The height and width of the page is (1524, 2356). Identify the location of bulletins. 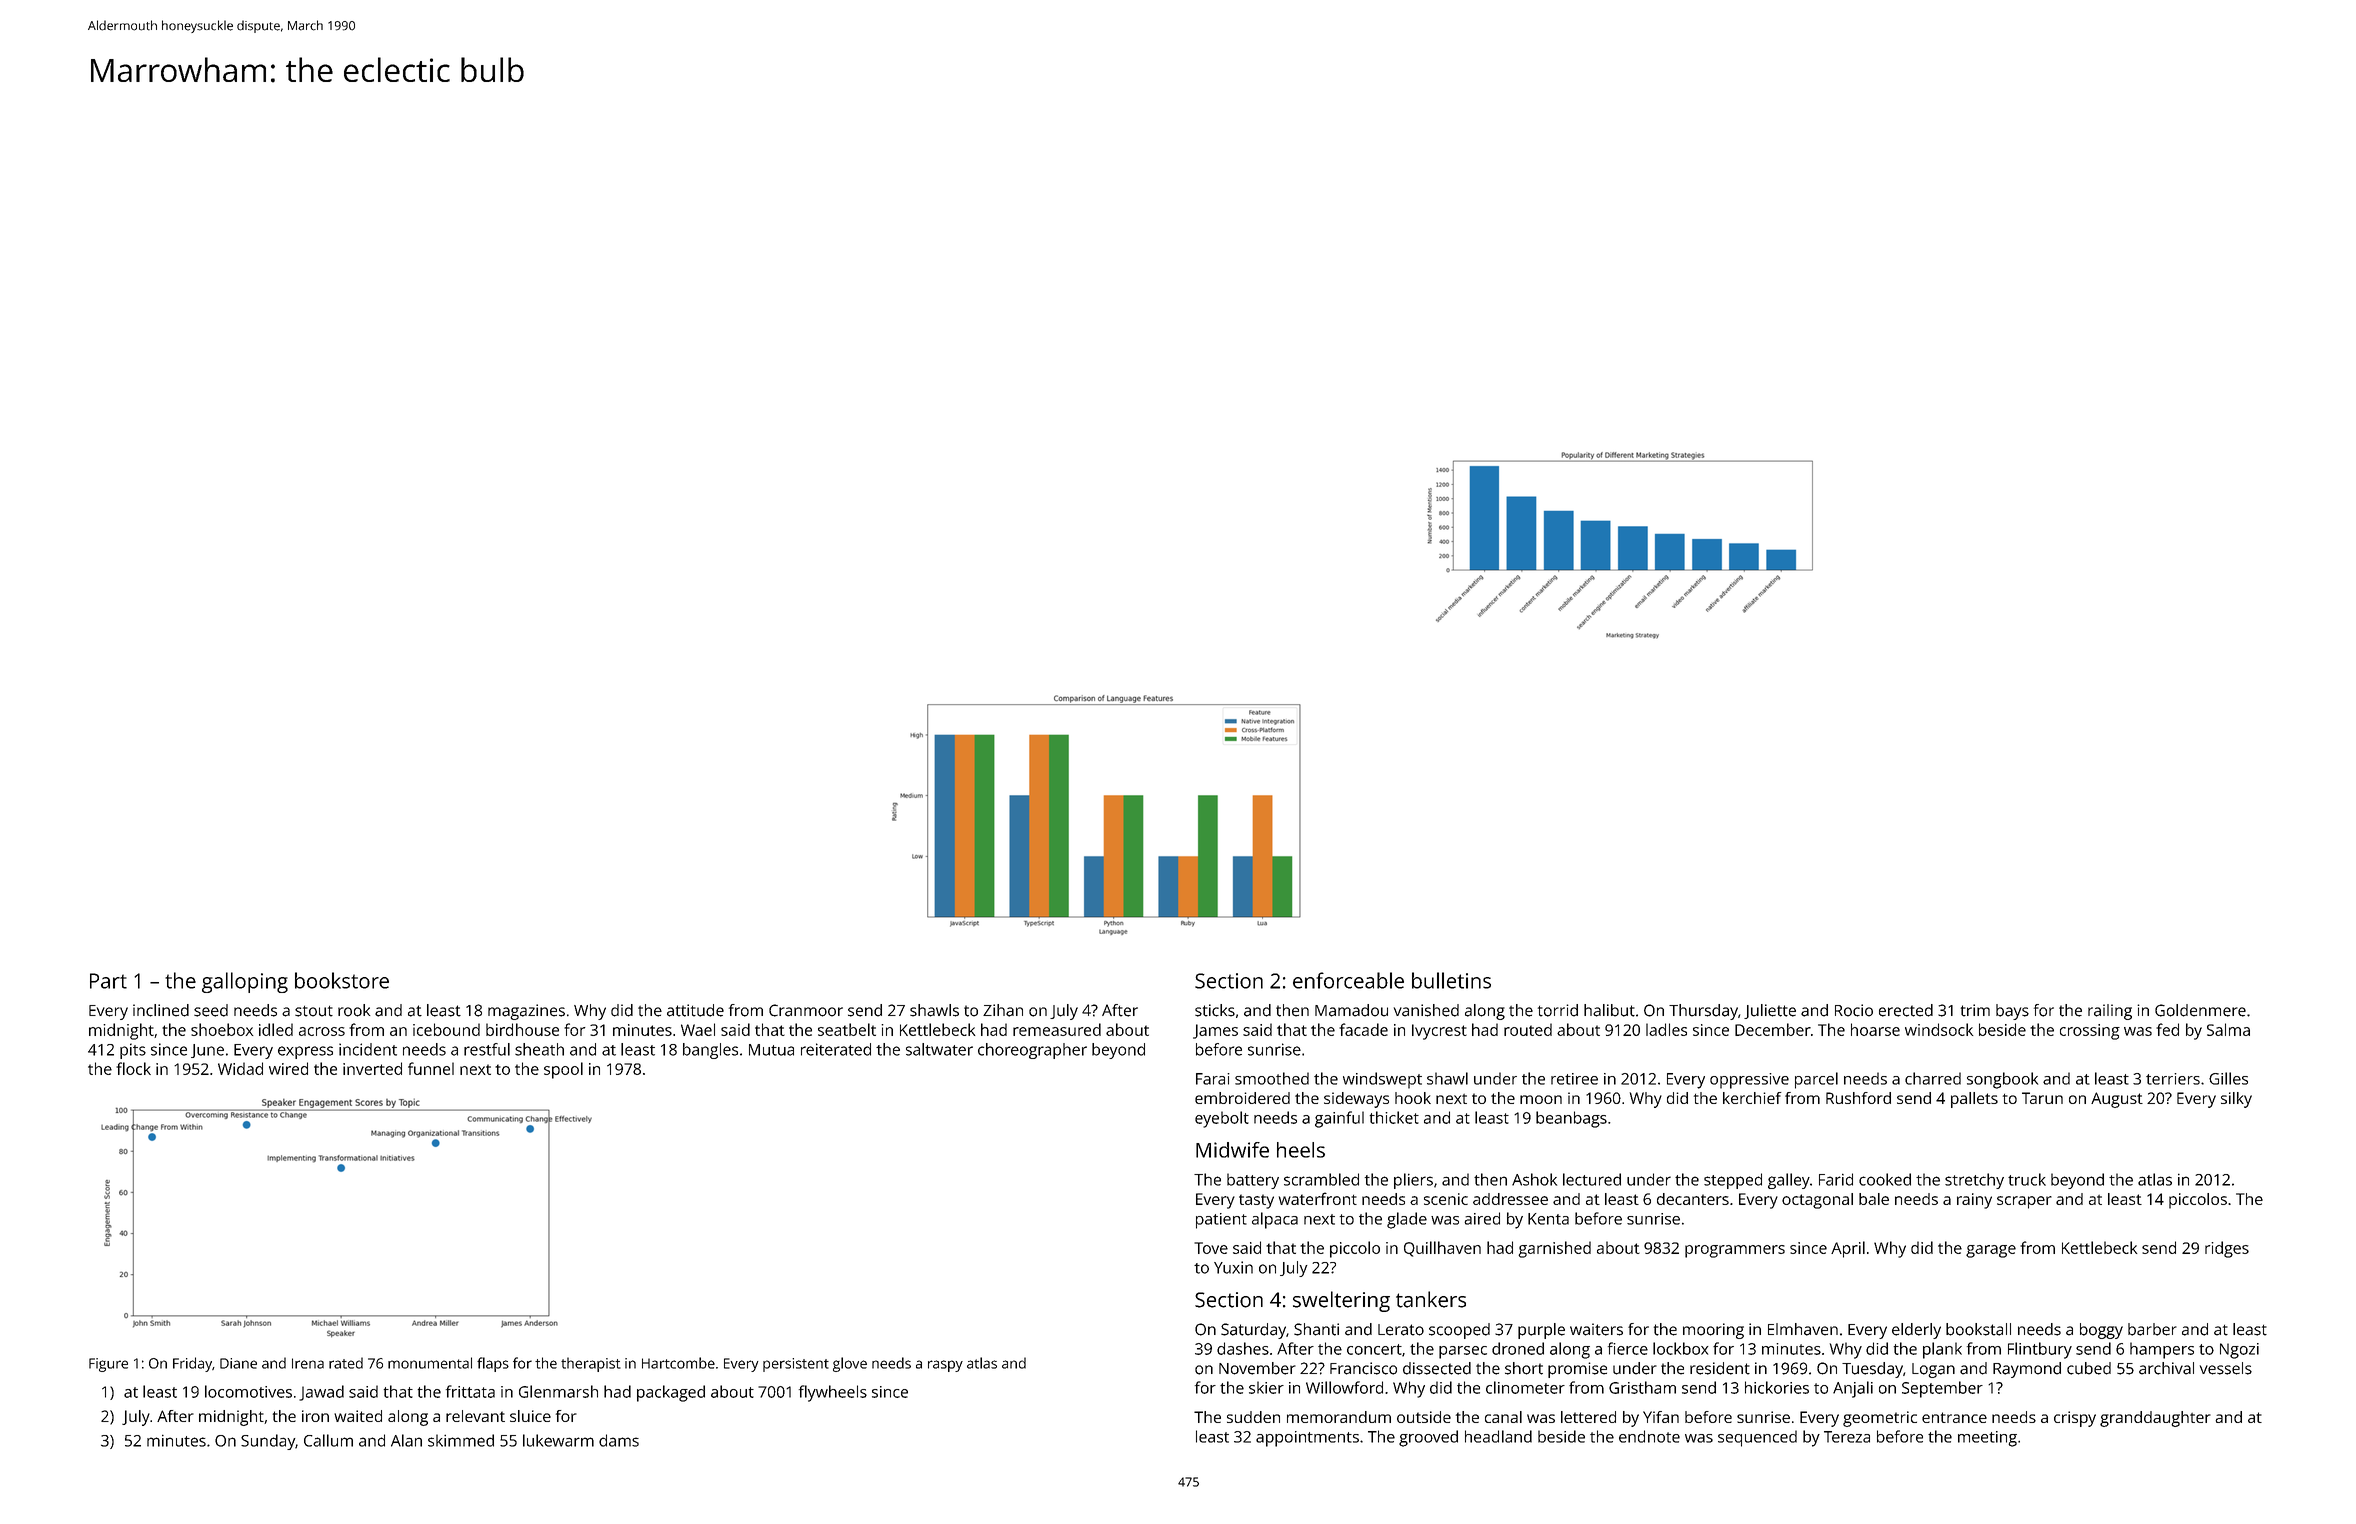
(1451, 980).
